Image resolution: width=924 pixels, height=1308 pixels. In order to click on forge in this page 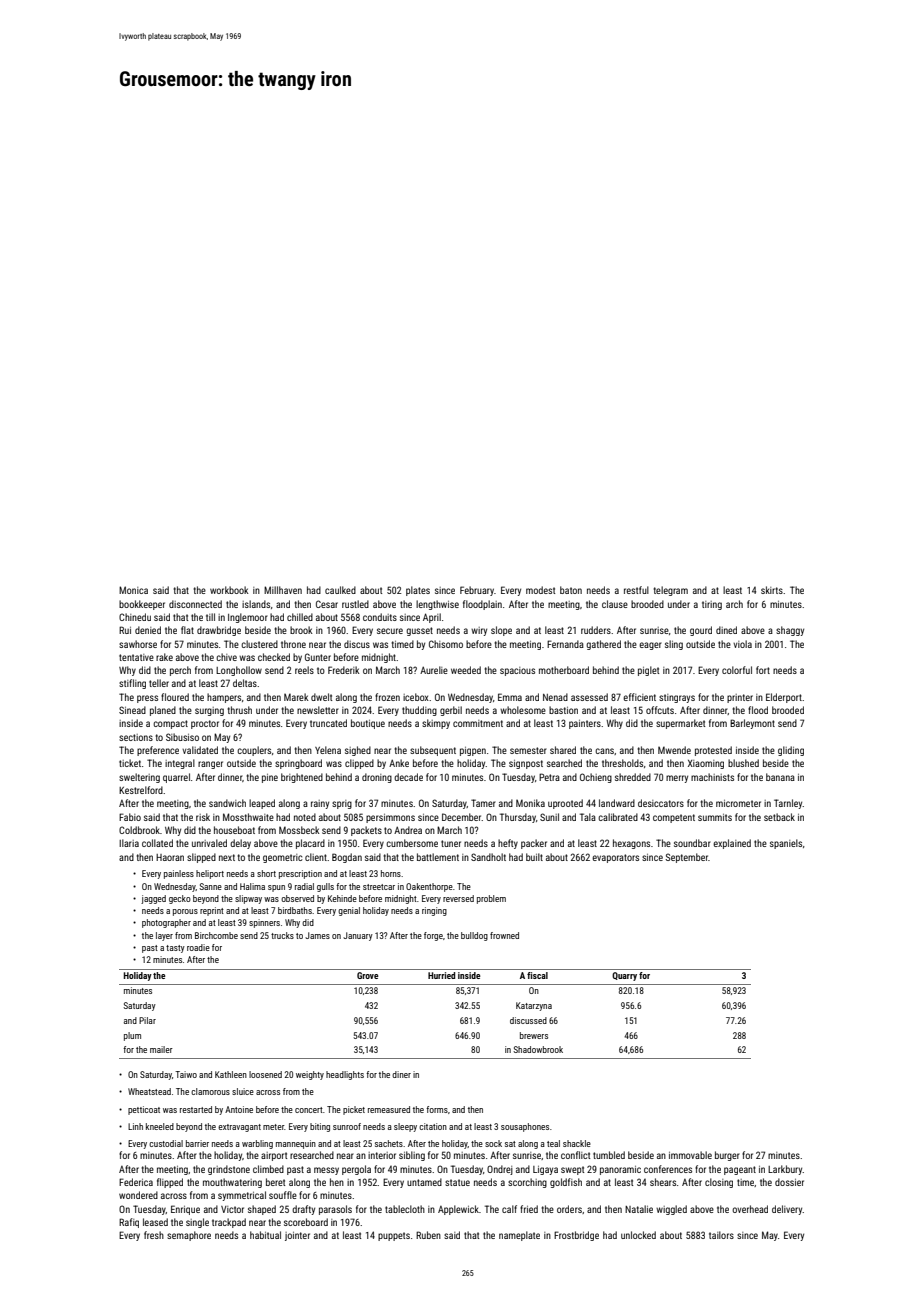, I will do `click(433, 936)`.
